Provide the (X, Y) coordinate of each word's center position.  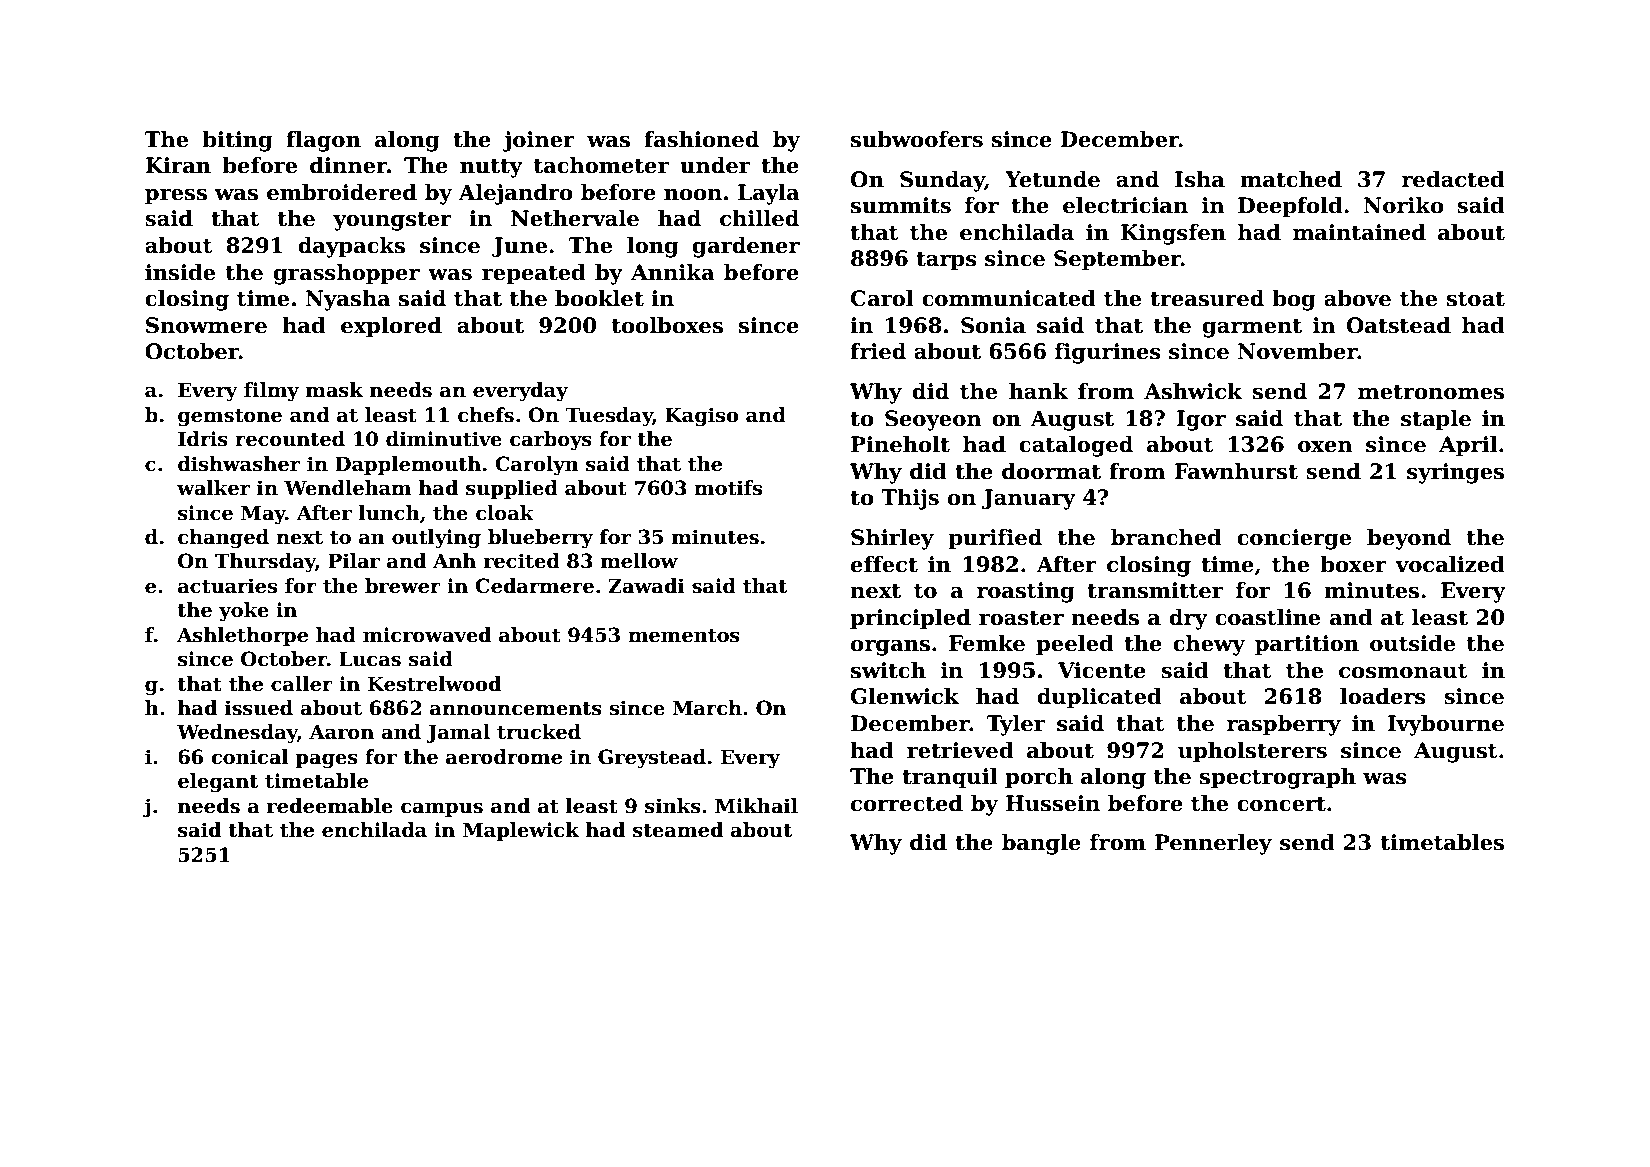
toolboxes (667, 325)
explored (391, 327)
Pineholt (900, 444)
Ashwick (1193, 391)
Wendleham (347, 488)
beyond (1409, 539)
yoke (244, 611)
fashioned (701, 139)
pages (326, 760)
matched (1291, 179)
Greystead (652, 758)
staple (1436, 420)
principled (910, 619)
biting (237, 141)
